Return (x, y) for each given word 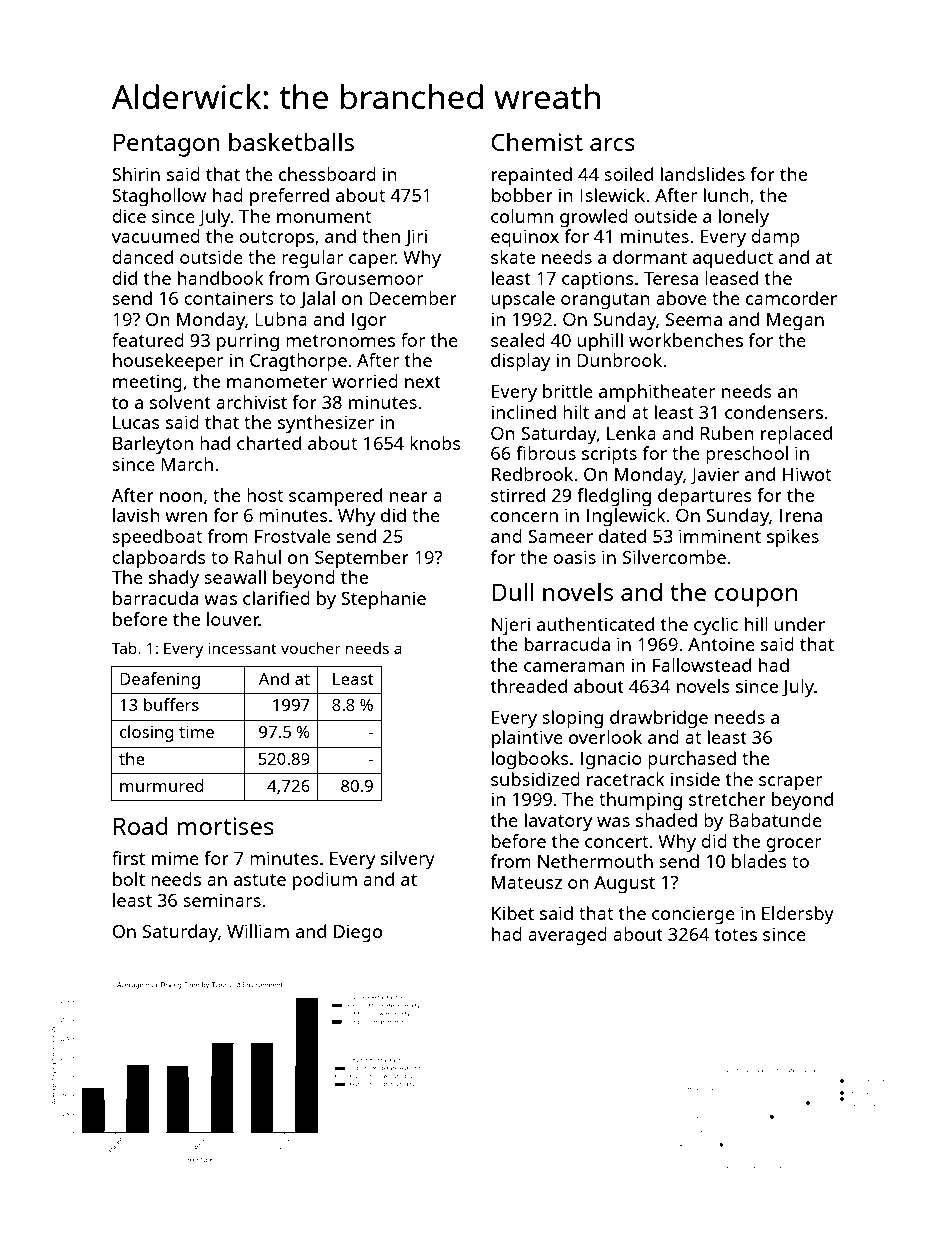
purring (248, 342)
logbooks (530, 760)
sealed (518, 340)
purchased (692, 760)
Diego (358, 933)
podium (325, 881)
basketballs (291, 141)
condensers (774, 412)
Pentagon (167, 145)
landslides (703, 174)
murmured (162, 785)
